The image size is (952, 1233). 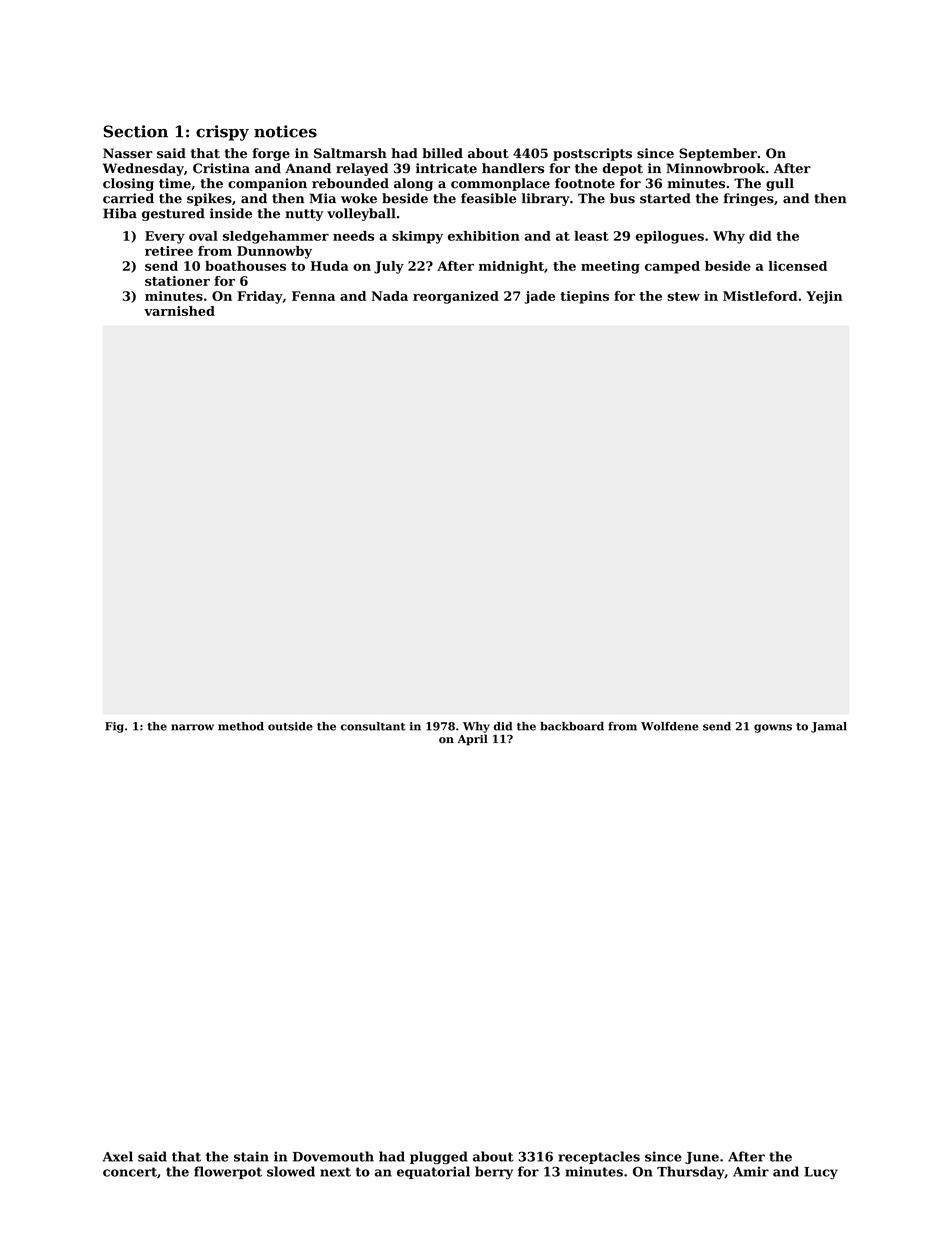 I want to click on gull, so click(x=780, y=184).
